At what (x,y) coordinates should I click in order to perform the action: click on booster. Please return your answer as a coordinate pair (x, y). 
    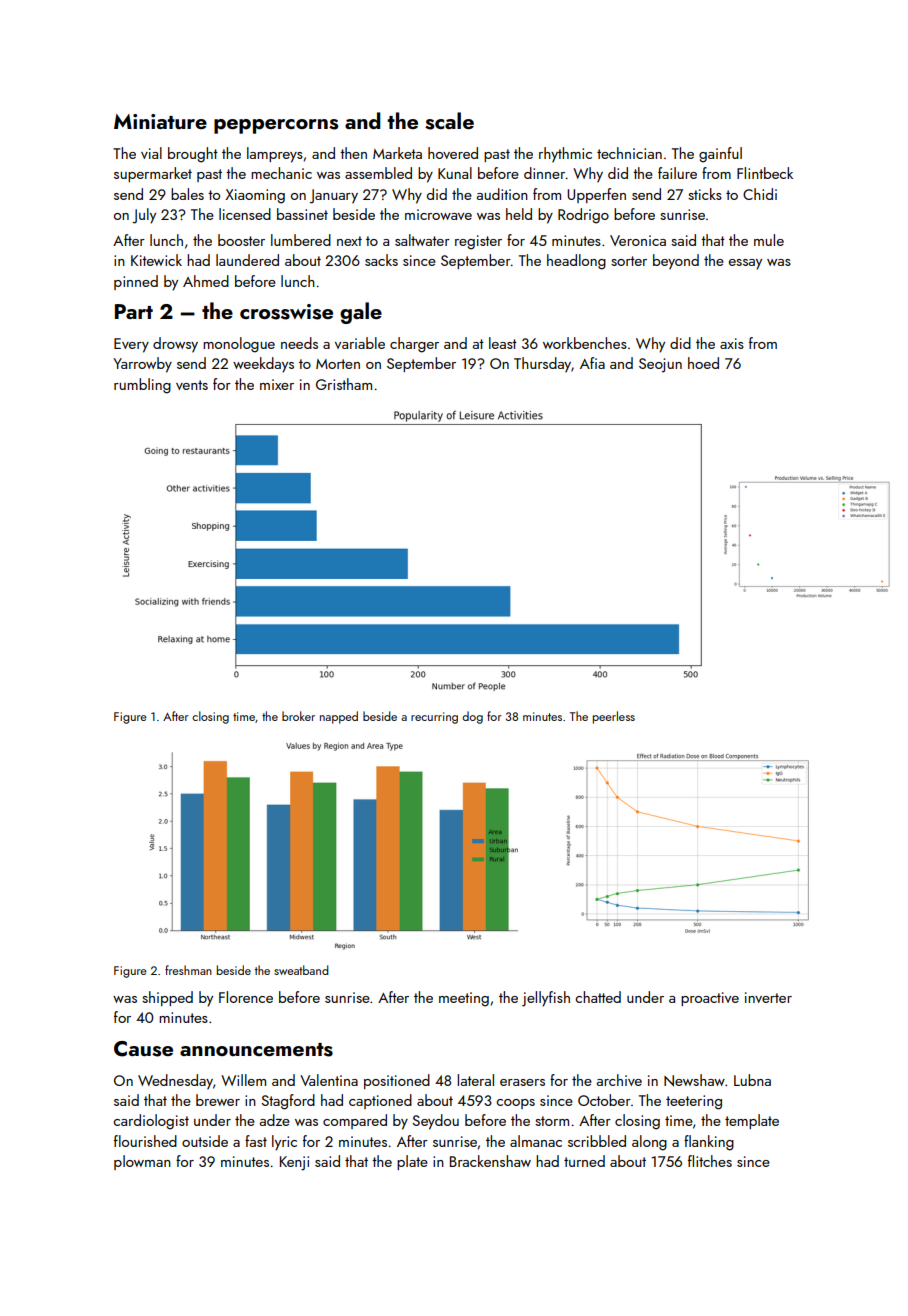
    Looking at the image, I should click on (241, 240).
